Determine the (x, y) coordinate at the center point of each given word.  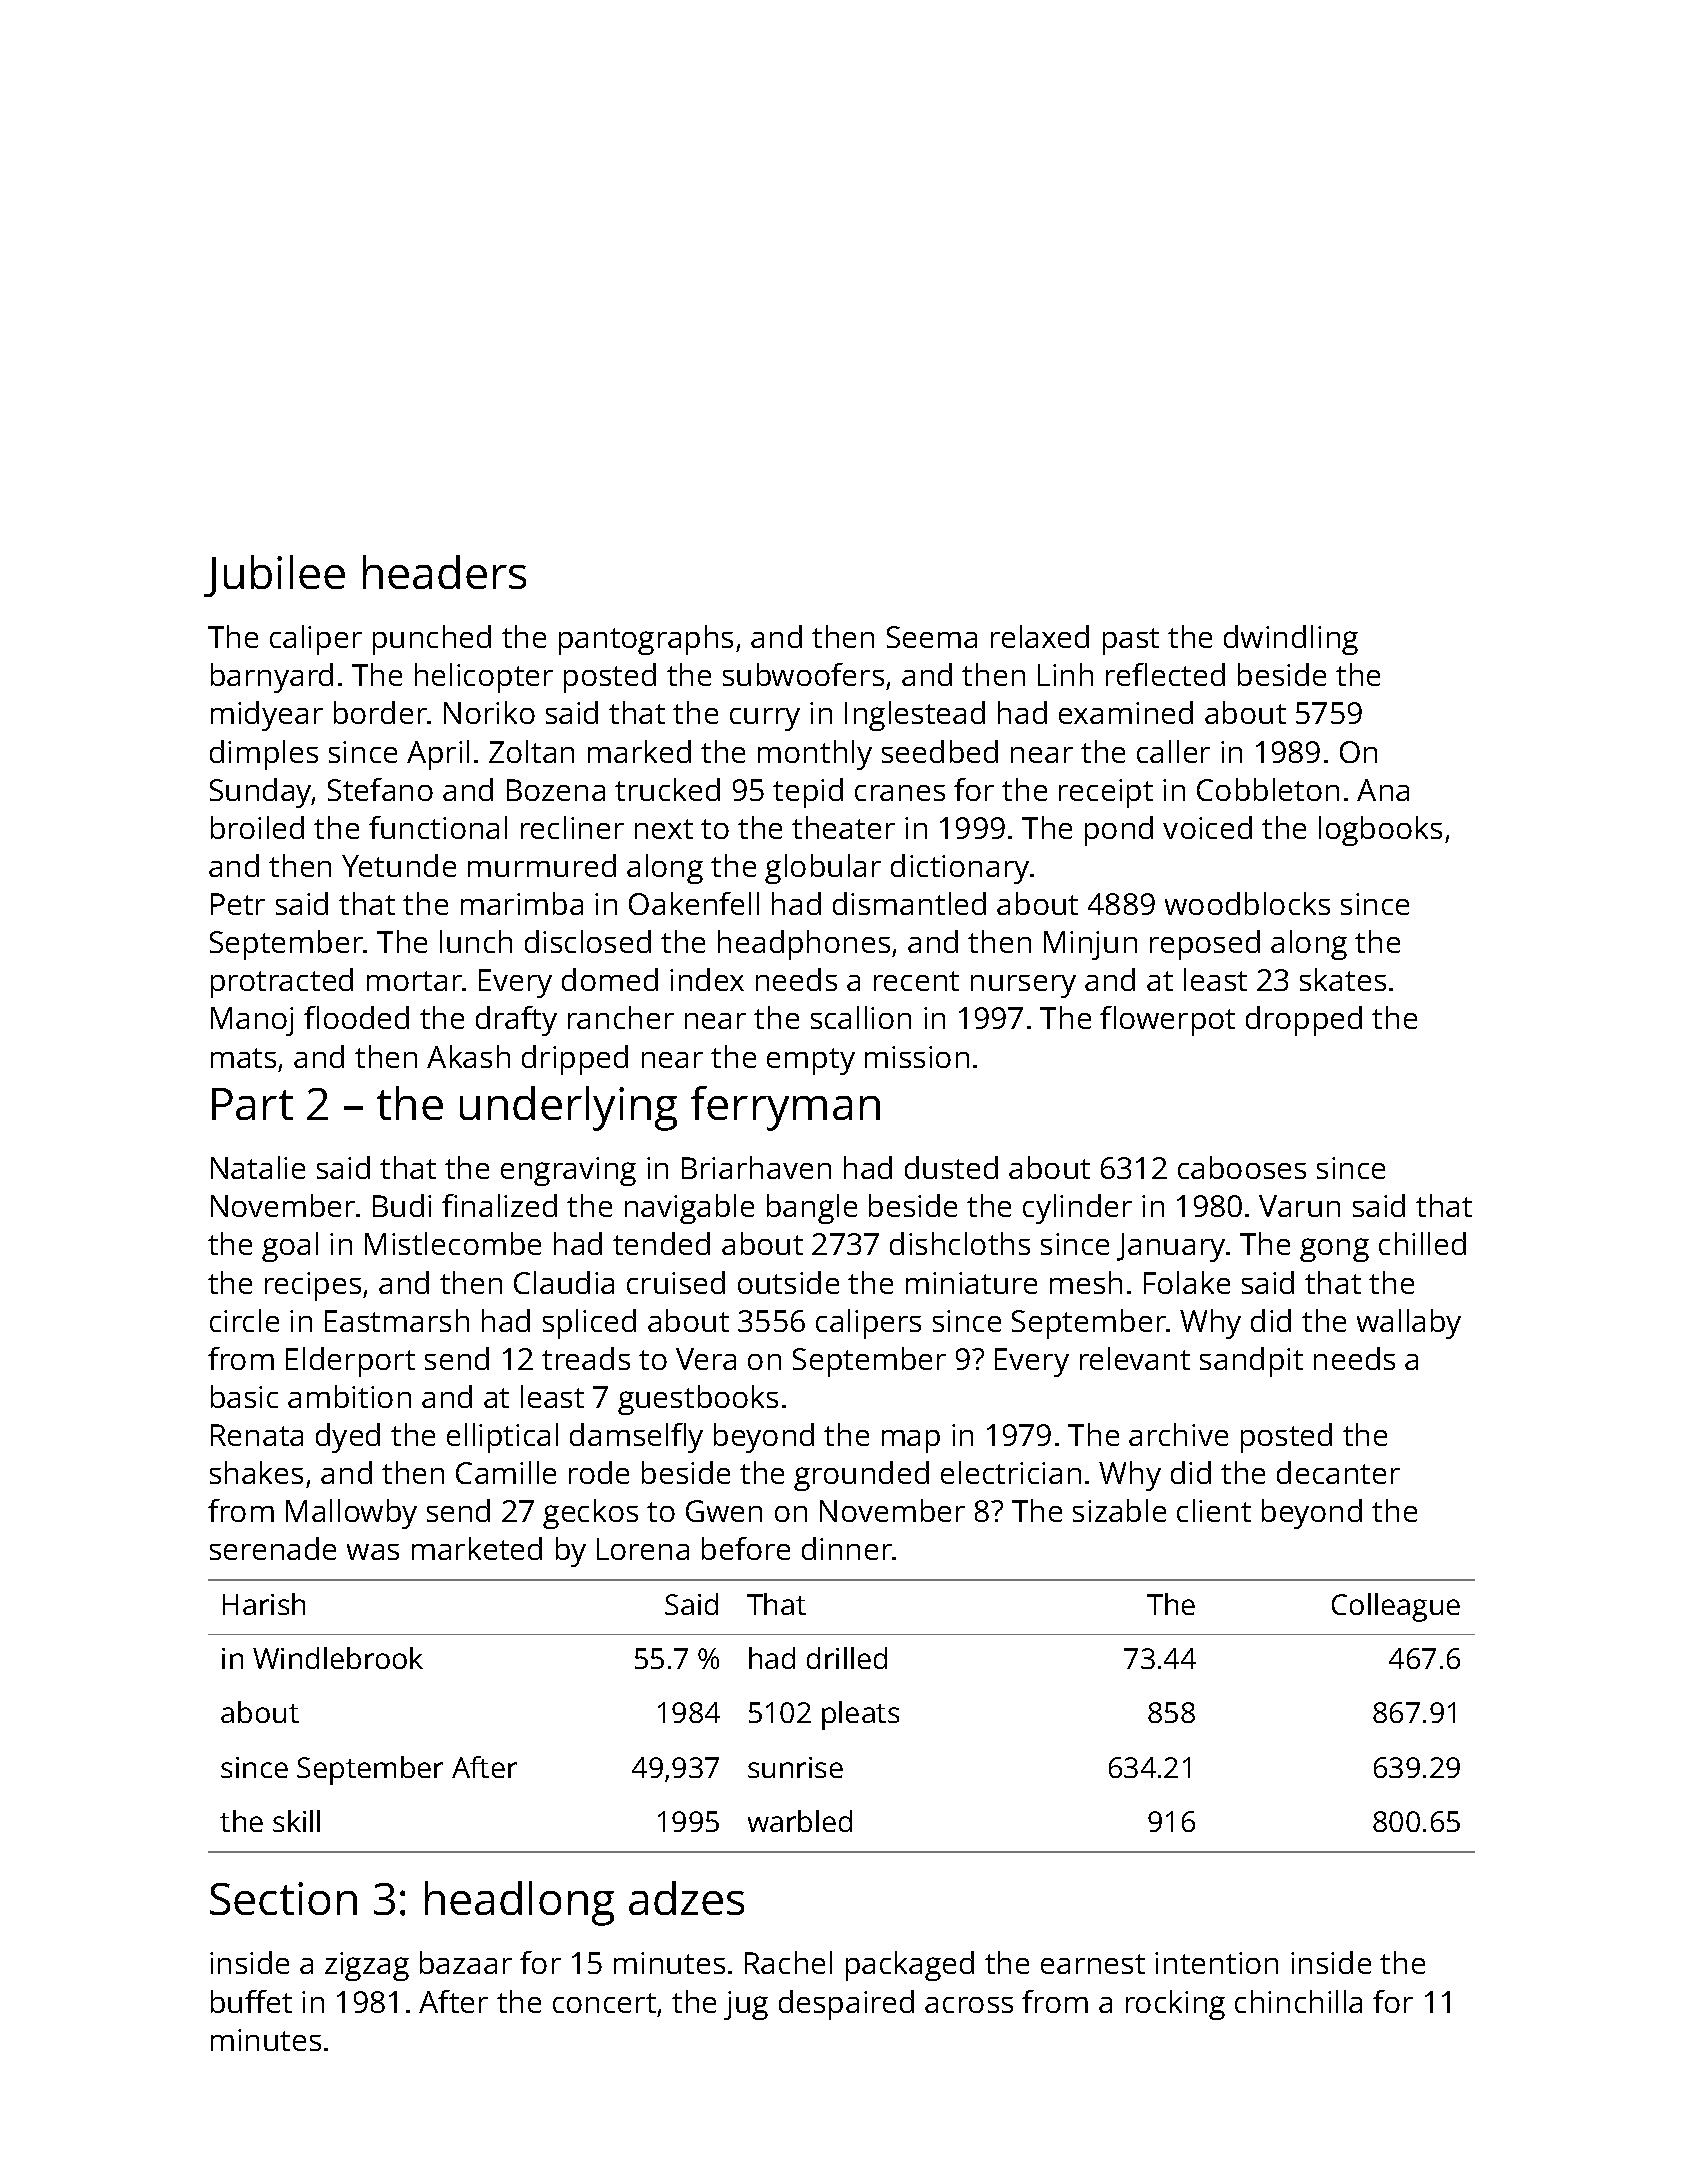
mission (917, 1057)
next (664, 829)
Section (283, 1898)
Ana (1383, 790)
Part (252, 1104)
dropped (1304, 1021)
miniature (971, 1283)
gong (1334, 1250)
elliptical (502, 1438)
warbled (800, 1821)
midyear (267, 716)
